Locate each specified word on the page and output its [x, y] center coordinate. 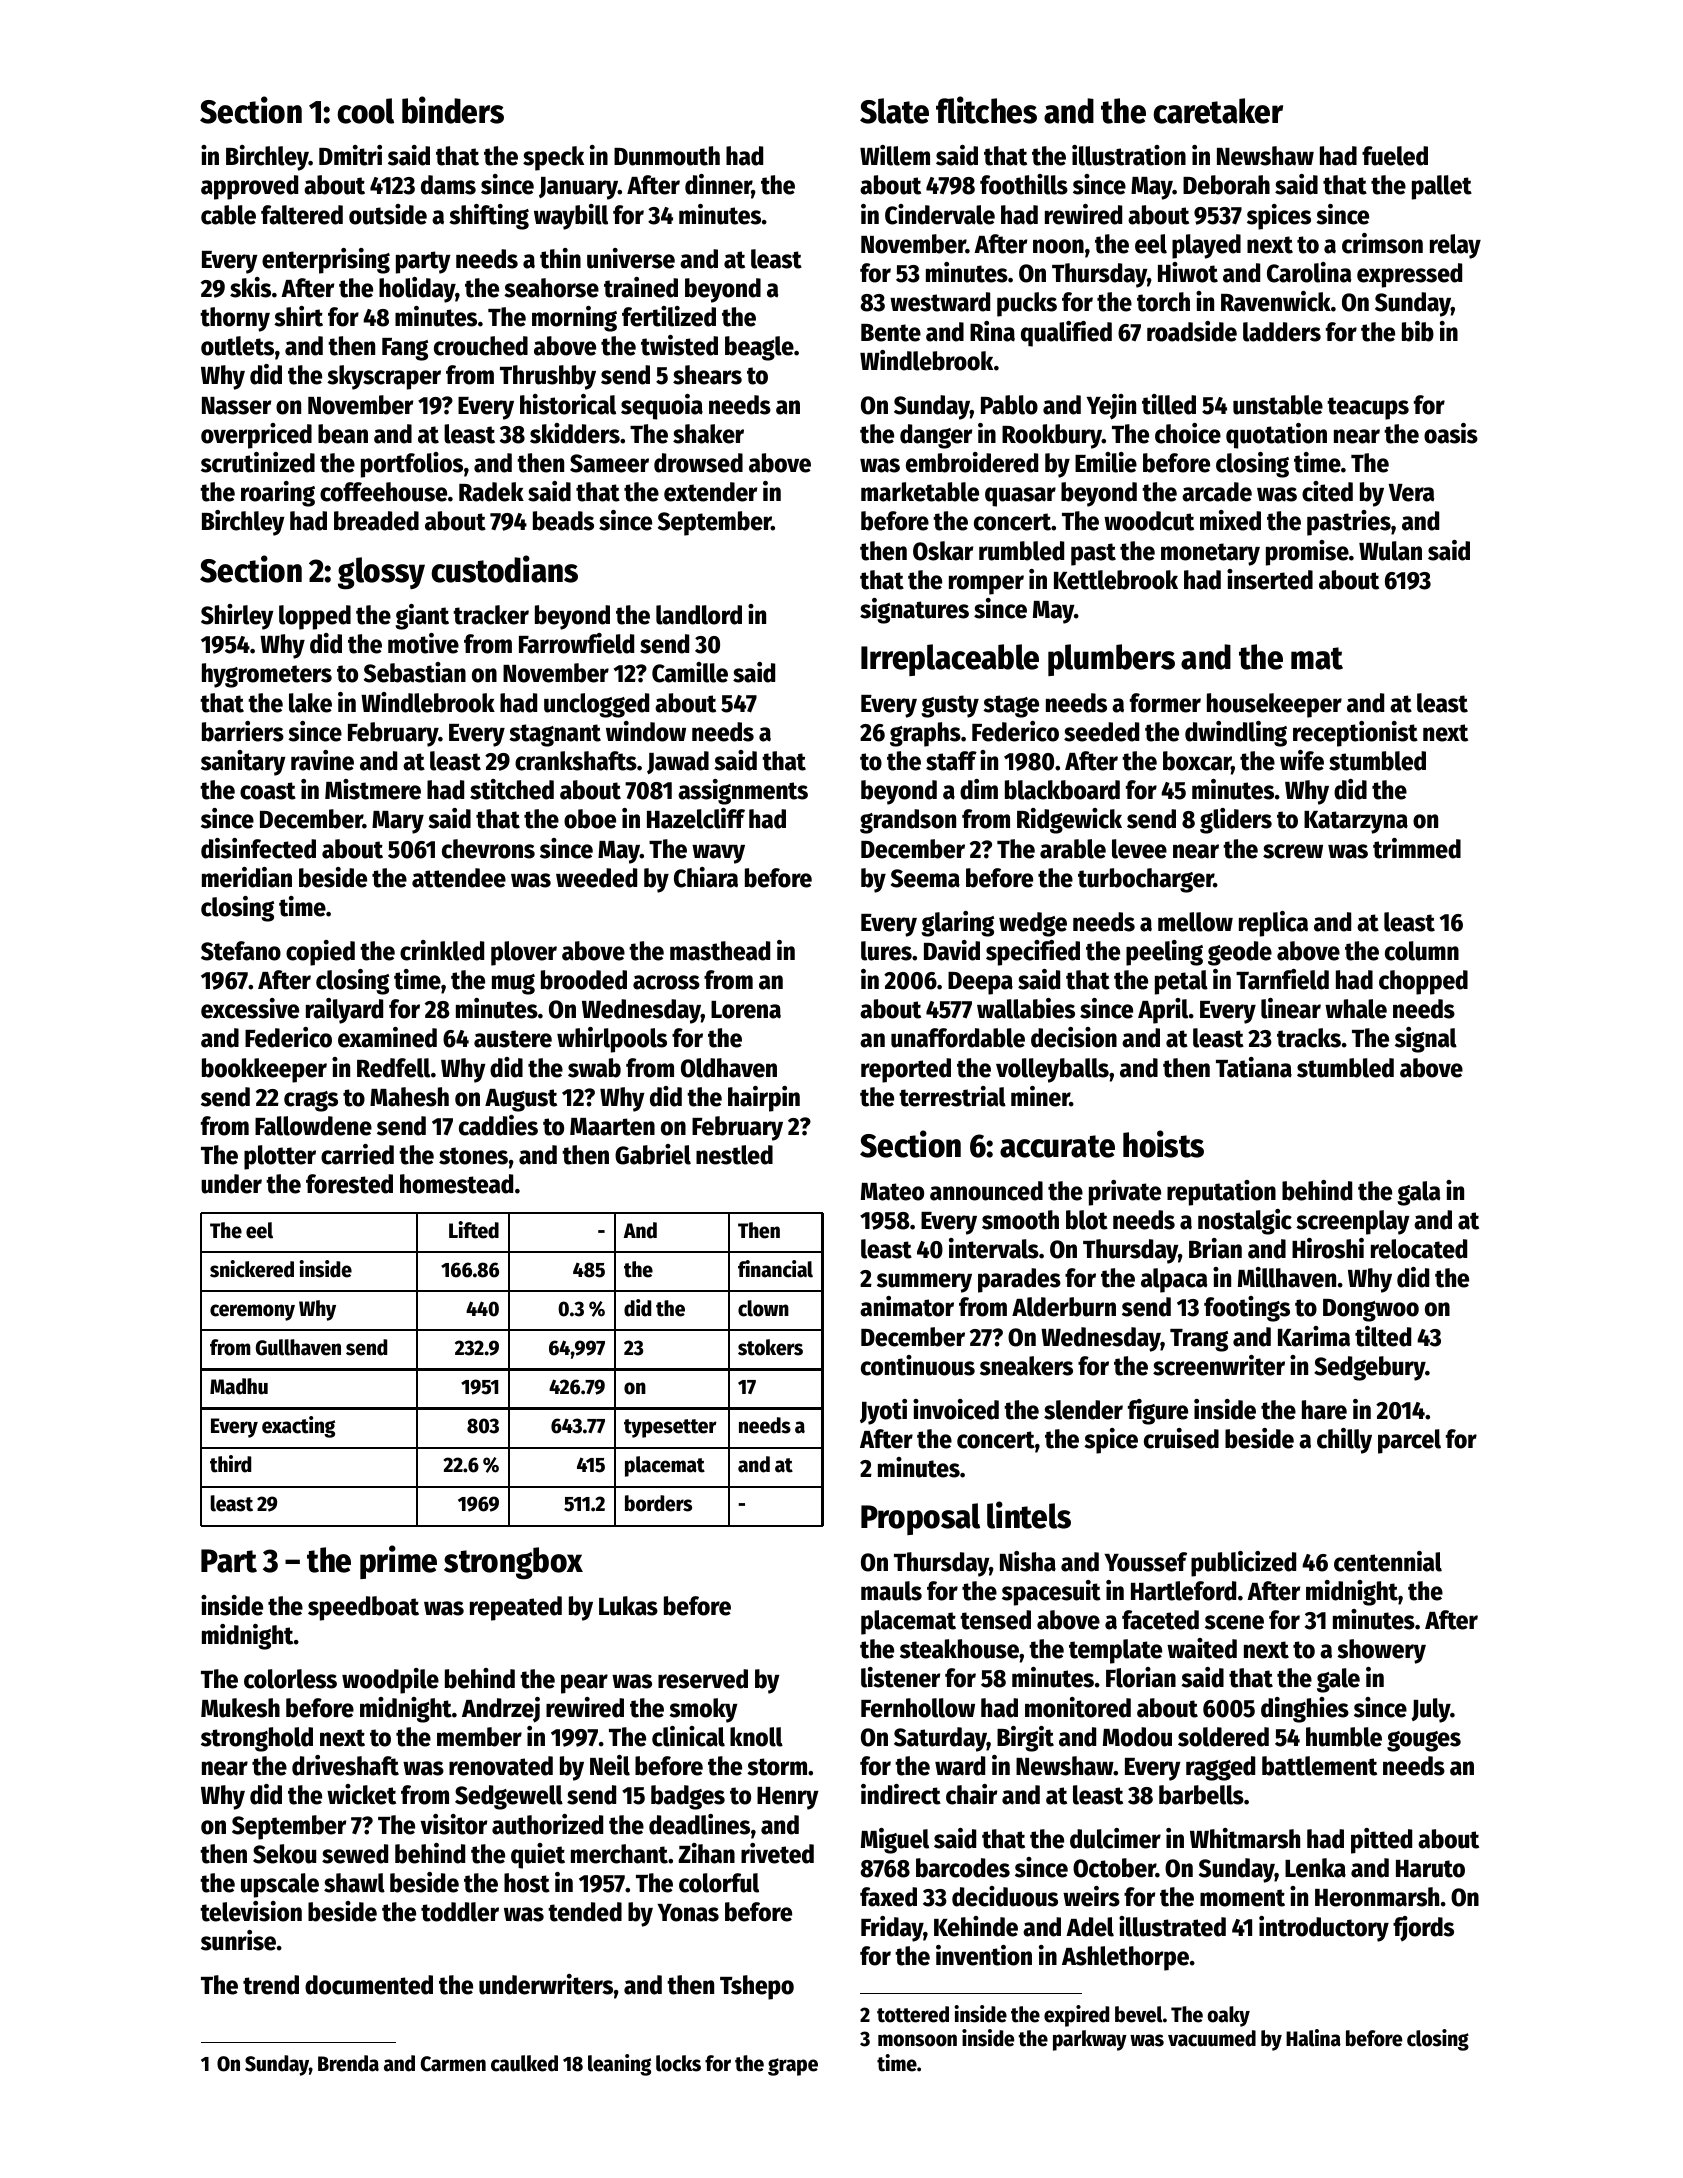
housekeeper [1274, 705]
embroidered [972, 462]
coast [268, 791]
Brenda [348, 2063]
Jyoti [883, 1412]
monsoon [917, 2040]
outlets [237, 346]
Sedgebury [1369, 1368]
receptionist [1355, 734]
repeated [516, 1608]
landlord [699, 615]
